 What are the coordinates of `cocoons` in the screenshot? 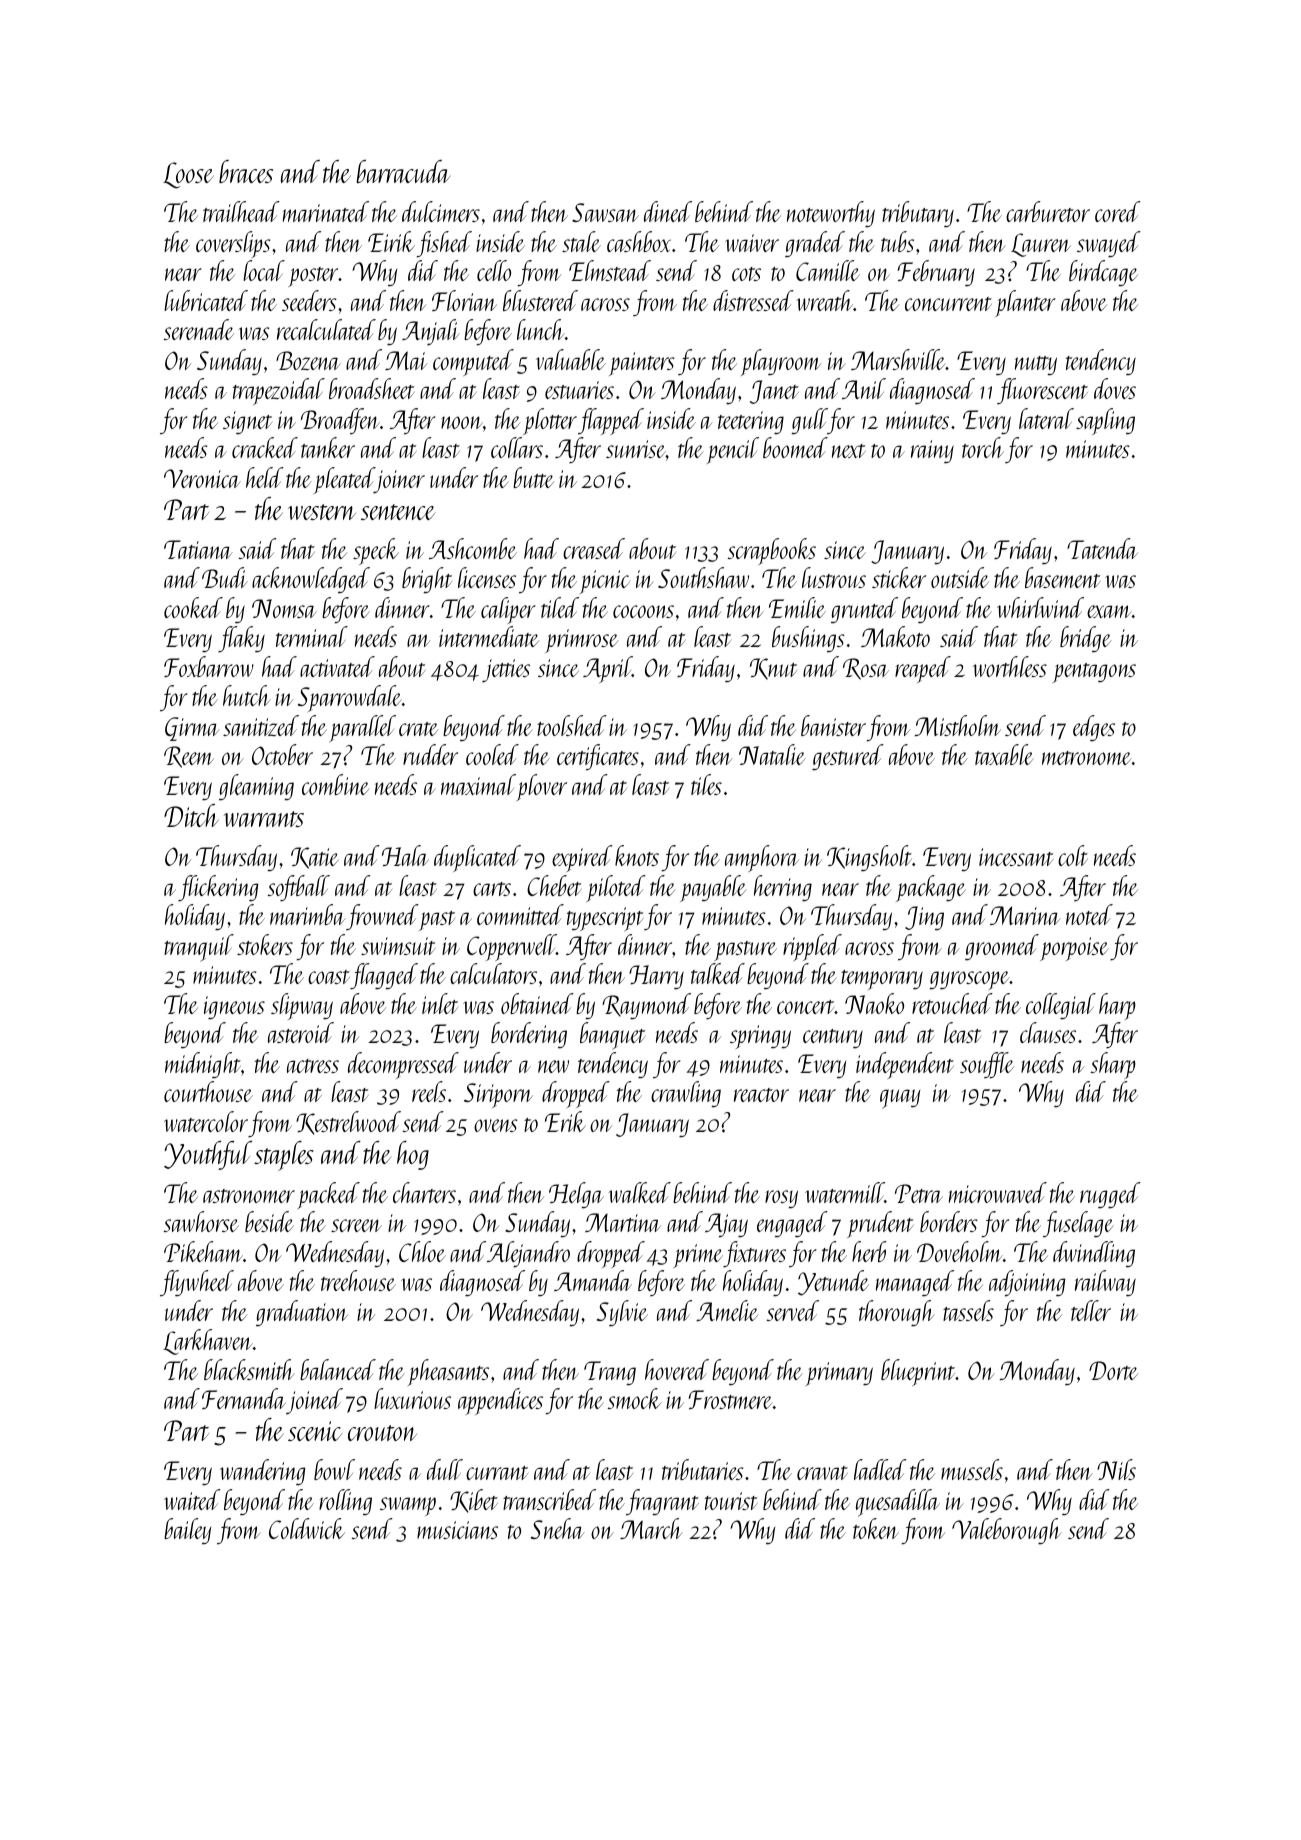 It's located at (643, 611).
